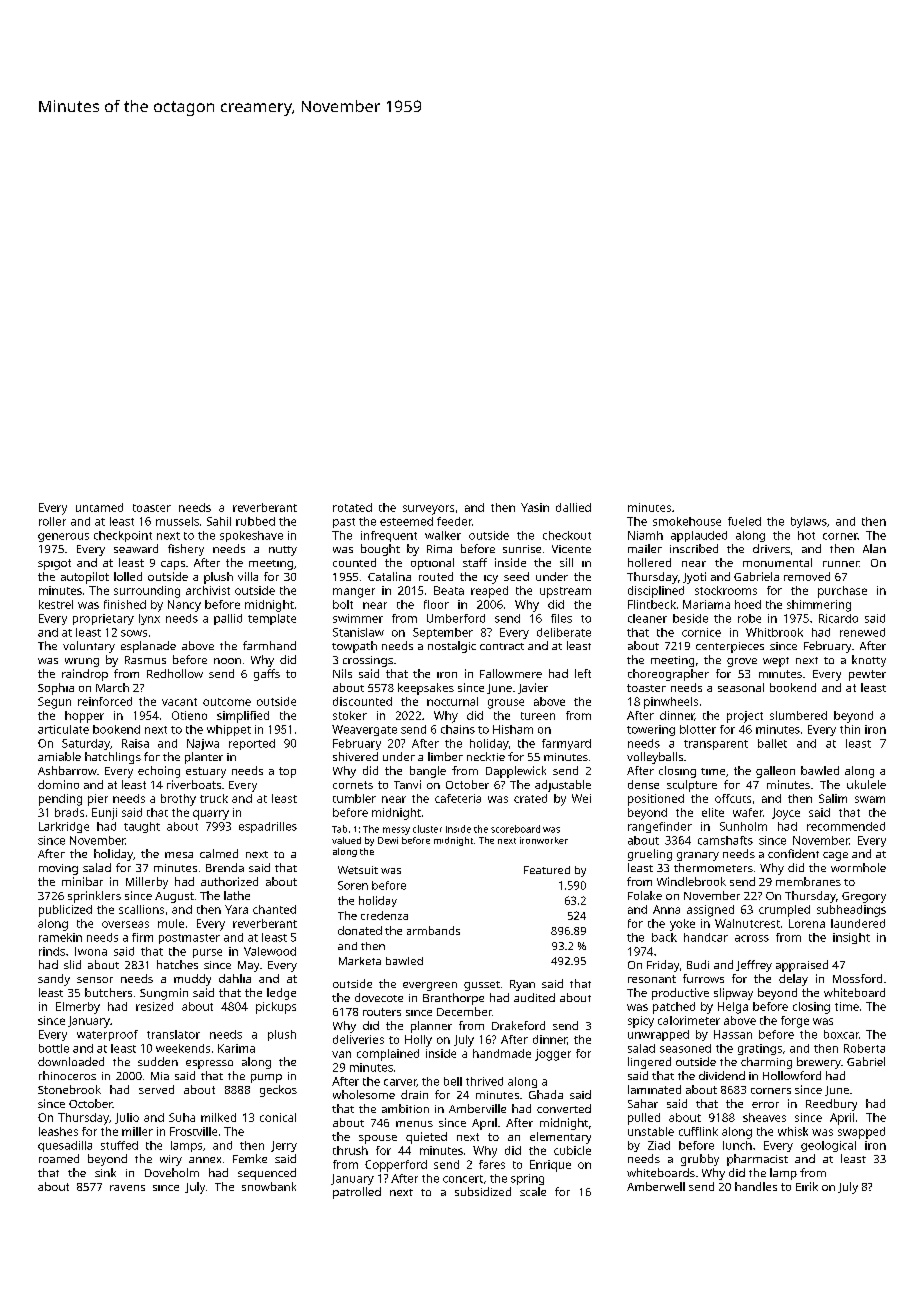 Image resolution: width=924 pixels, height=1308 pixels. Describe the element at coordinates (269, 1186) in the screenshot. I see `snowbank` at that location.
